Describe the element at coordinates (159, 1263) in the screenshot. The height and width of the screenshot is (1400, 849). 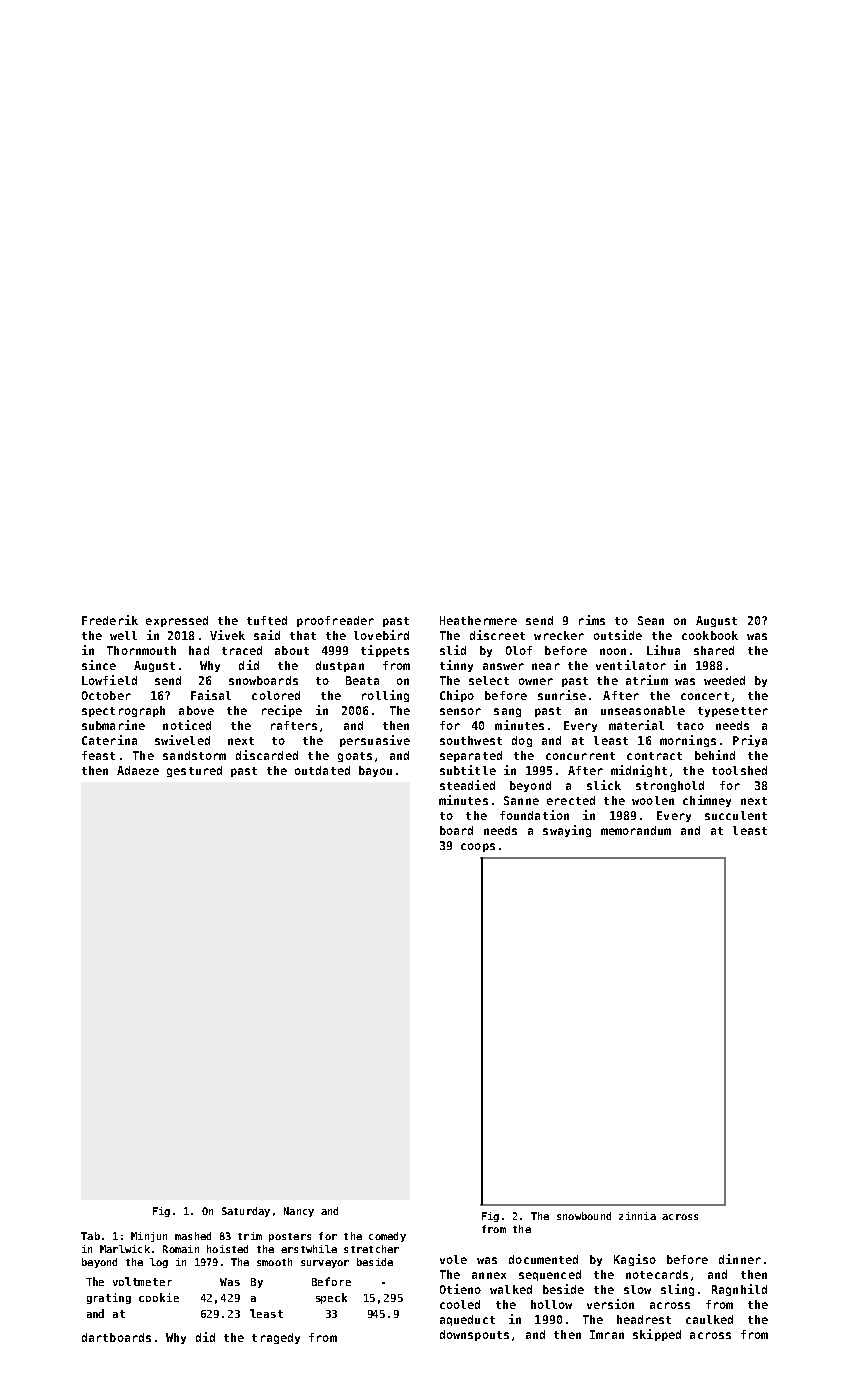
I see `log` at that location.
